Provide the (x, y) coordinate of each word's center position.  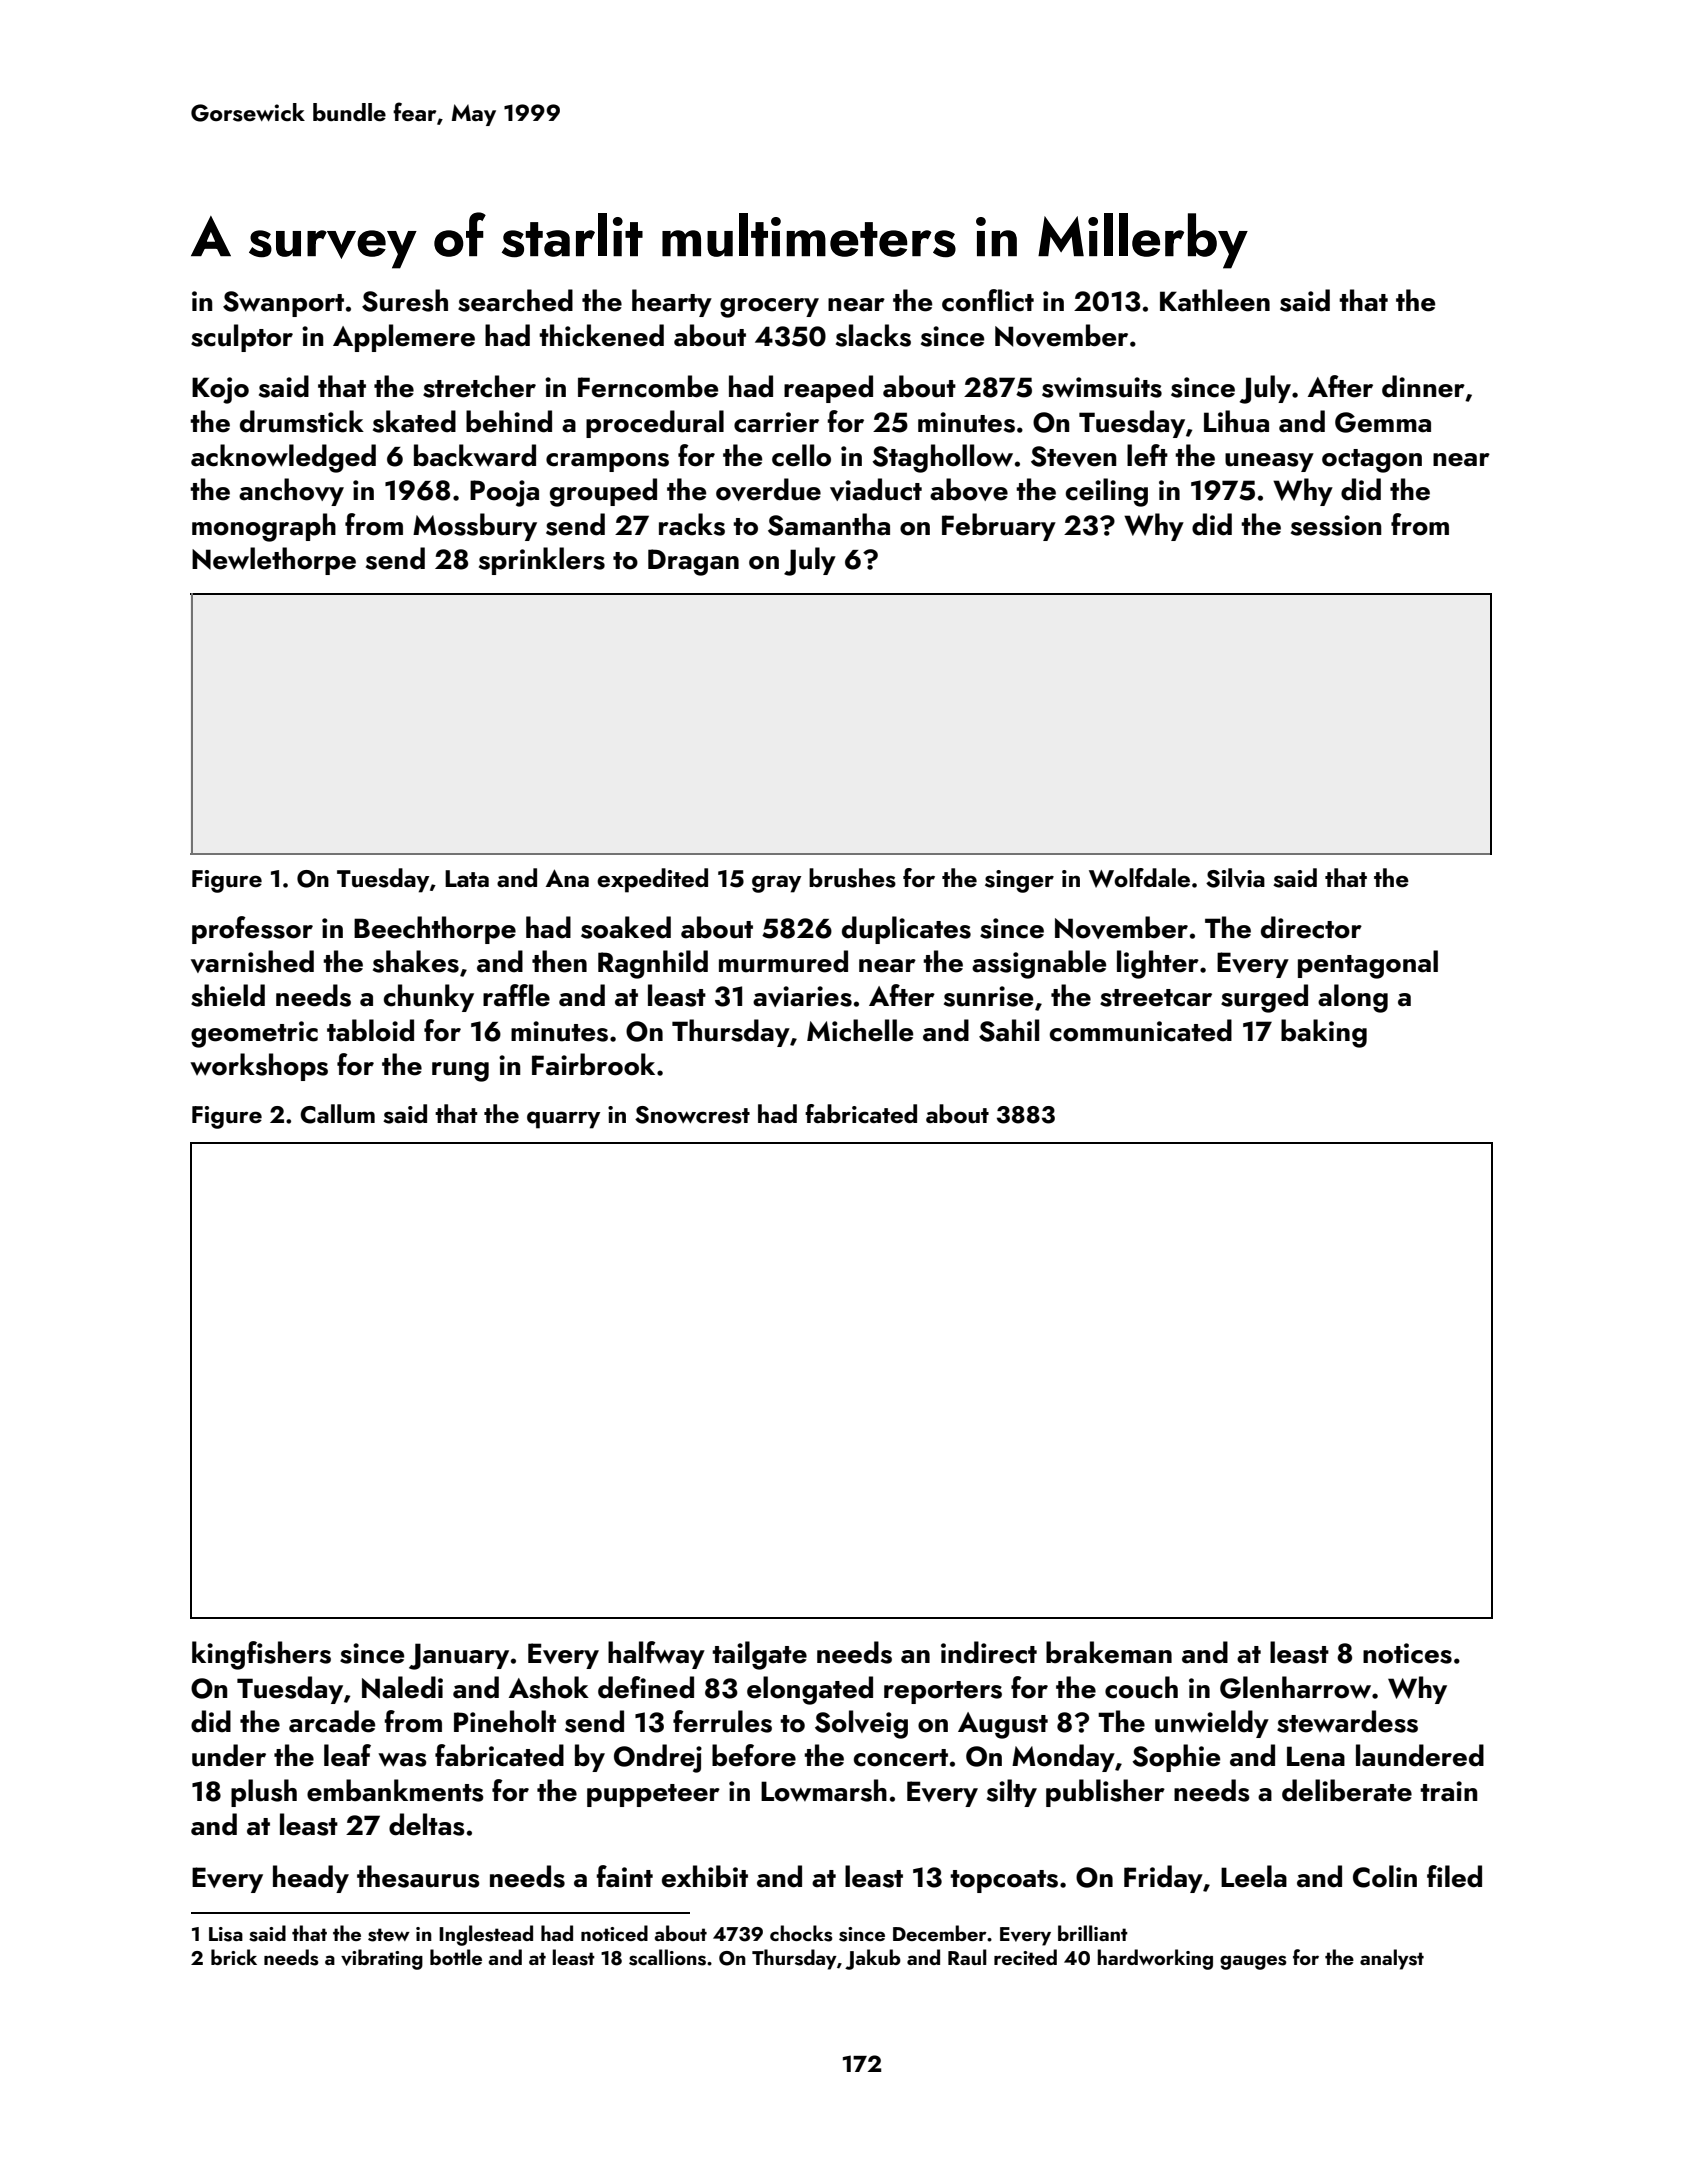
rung (460, 1072)
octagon (1372, 461)
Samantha (829, 524)
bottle (456, 1957)
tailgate (759, 1655)
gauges (1253, 1962)
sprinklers (542, 561)
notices (1407, 1653)
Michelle (860, 1030)
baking (1324, 1033)
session (1336, 525)
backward (475, 455)
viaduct (876, 489)
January (459, 1656)
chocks (801, 1933)
